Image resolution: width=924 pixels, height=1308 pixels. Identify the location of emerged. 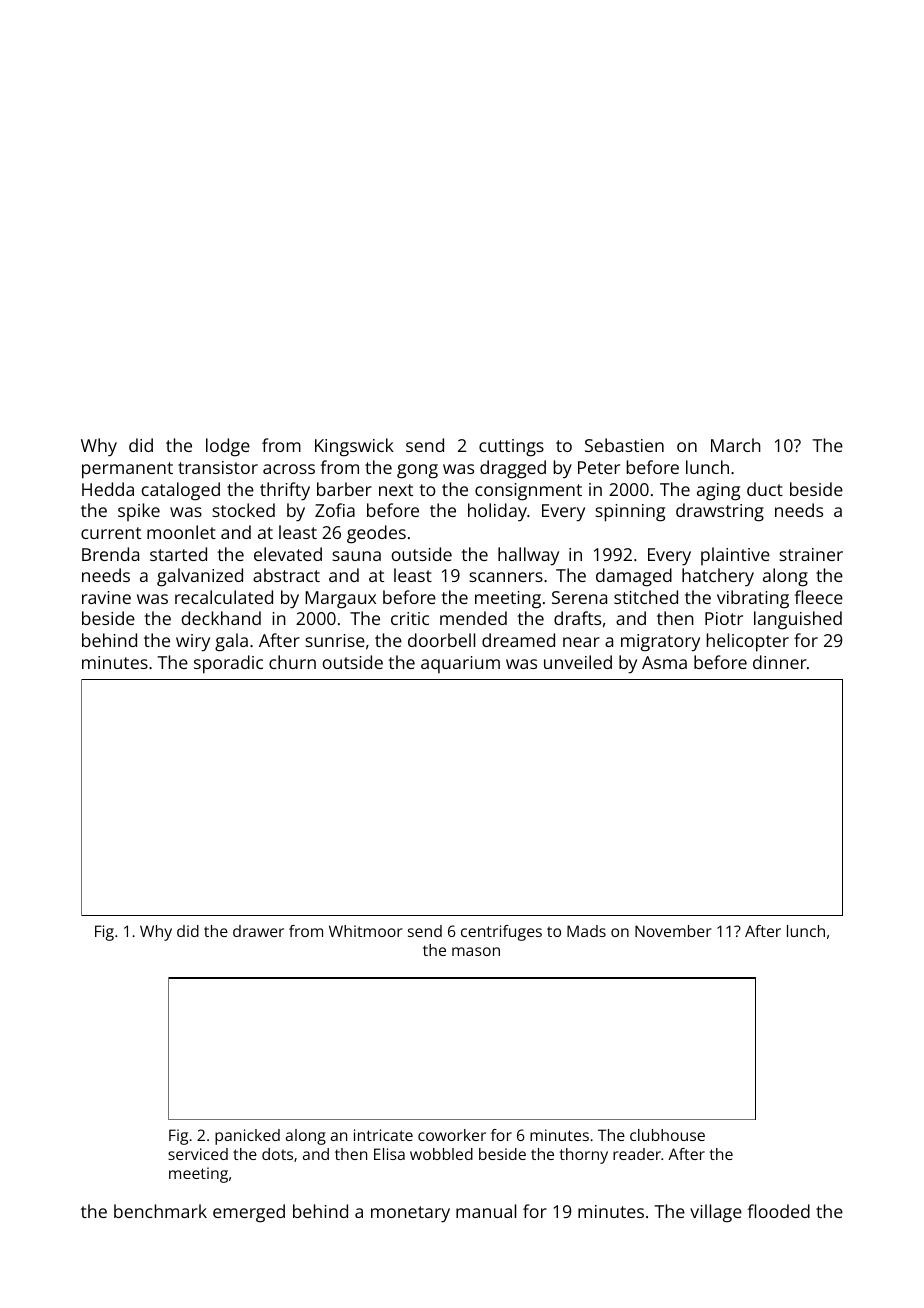
(249, 1213).
